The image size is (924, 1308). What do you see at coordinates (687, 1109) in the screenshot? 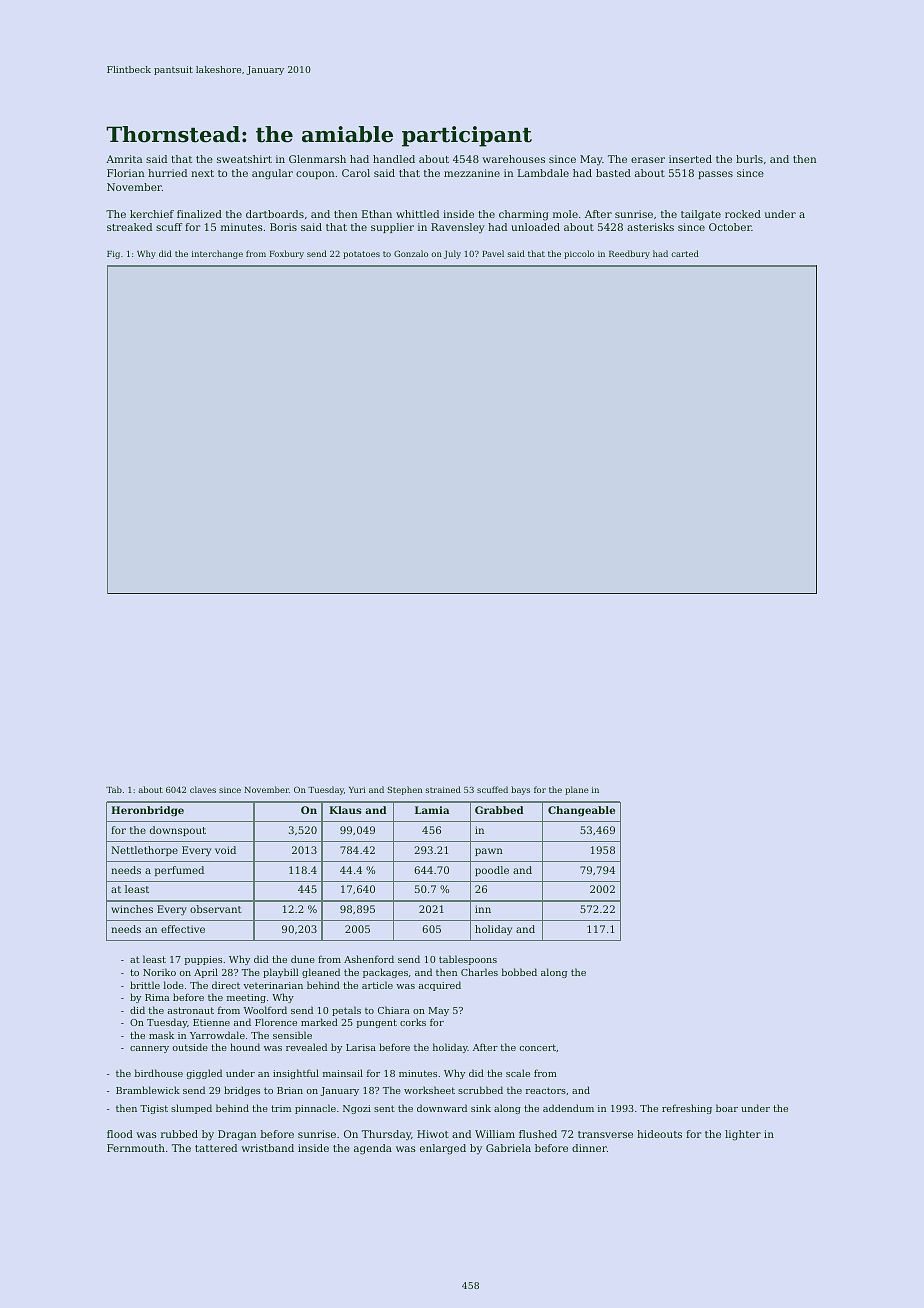
I see `refreshing` at bounding box center [687, 1109].
